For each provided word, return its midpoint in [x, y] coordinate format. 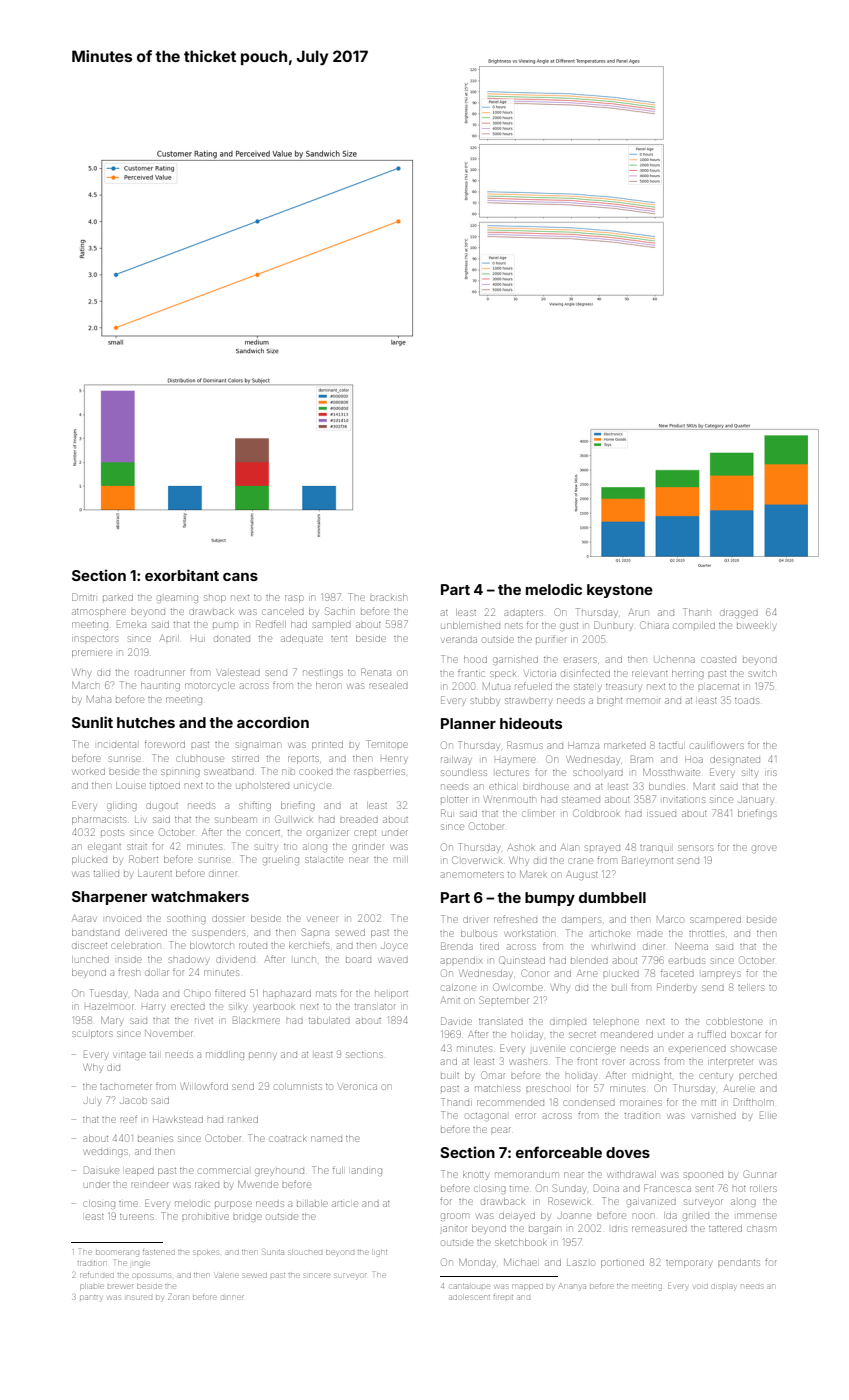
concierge [593, 1050]
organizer [328, 834]
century [716, 1077]
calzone [459, 987]
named [326, 1139]
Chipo [197, 993]
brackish [388, 597]
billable [312, 1203]
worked [89, 772]
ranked [243, 1120]
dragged [739, 614]
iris [770, 773]
